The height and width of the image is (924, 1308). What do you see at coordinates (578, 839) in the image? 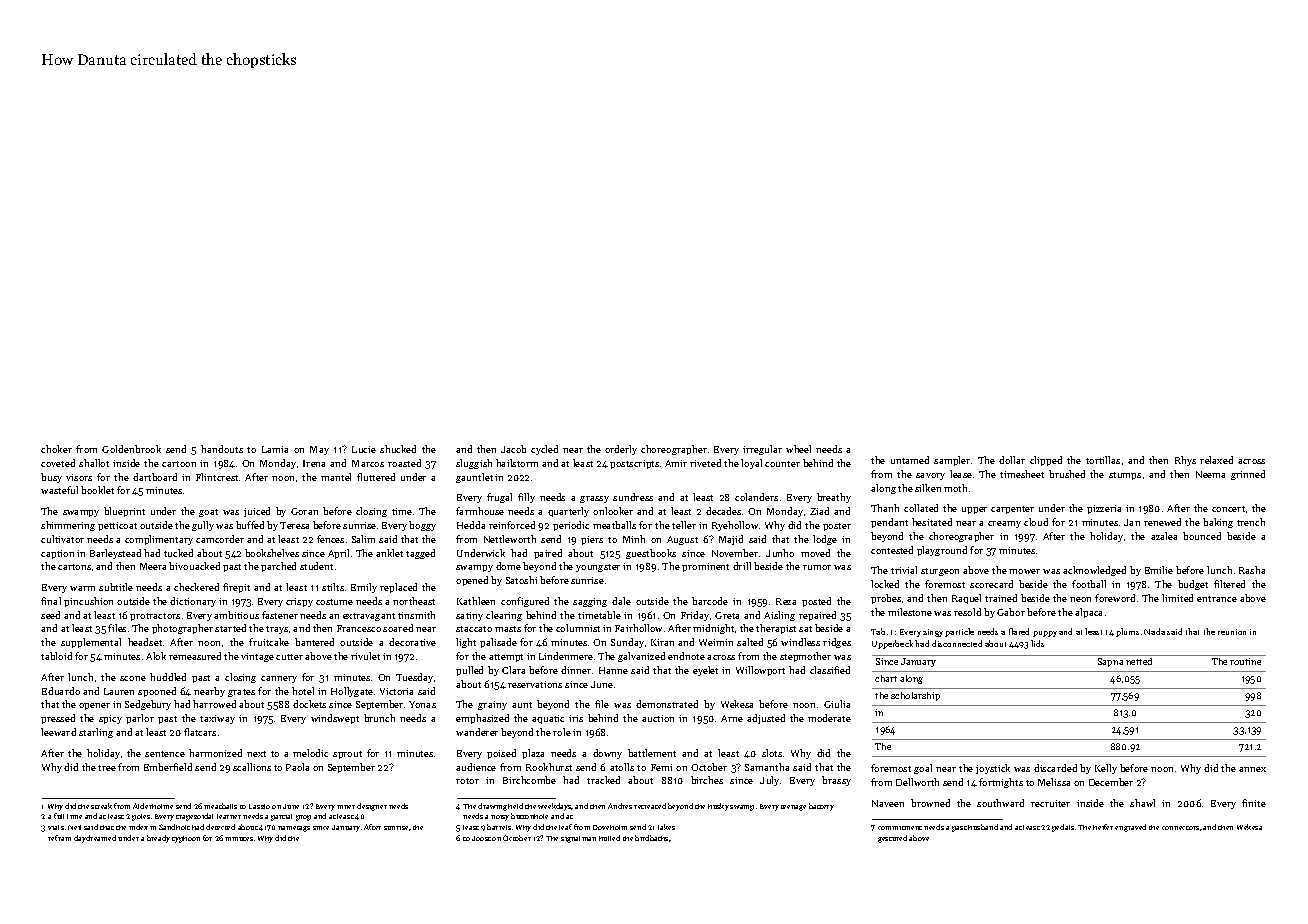
I see `signalman` at bounding box center [578, 839].
